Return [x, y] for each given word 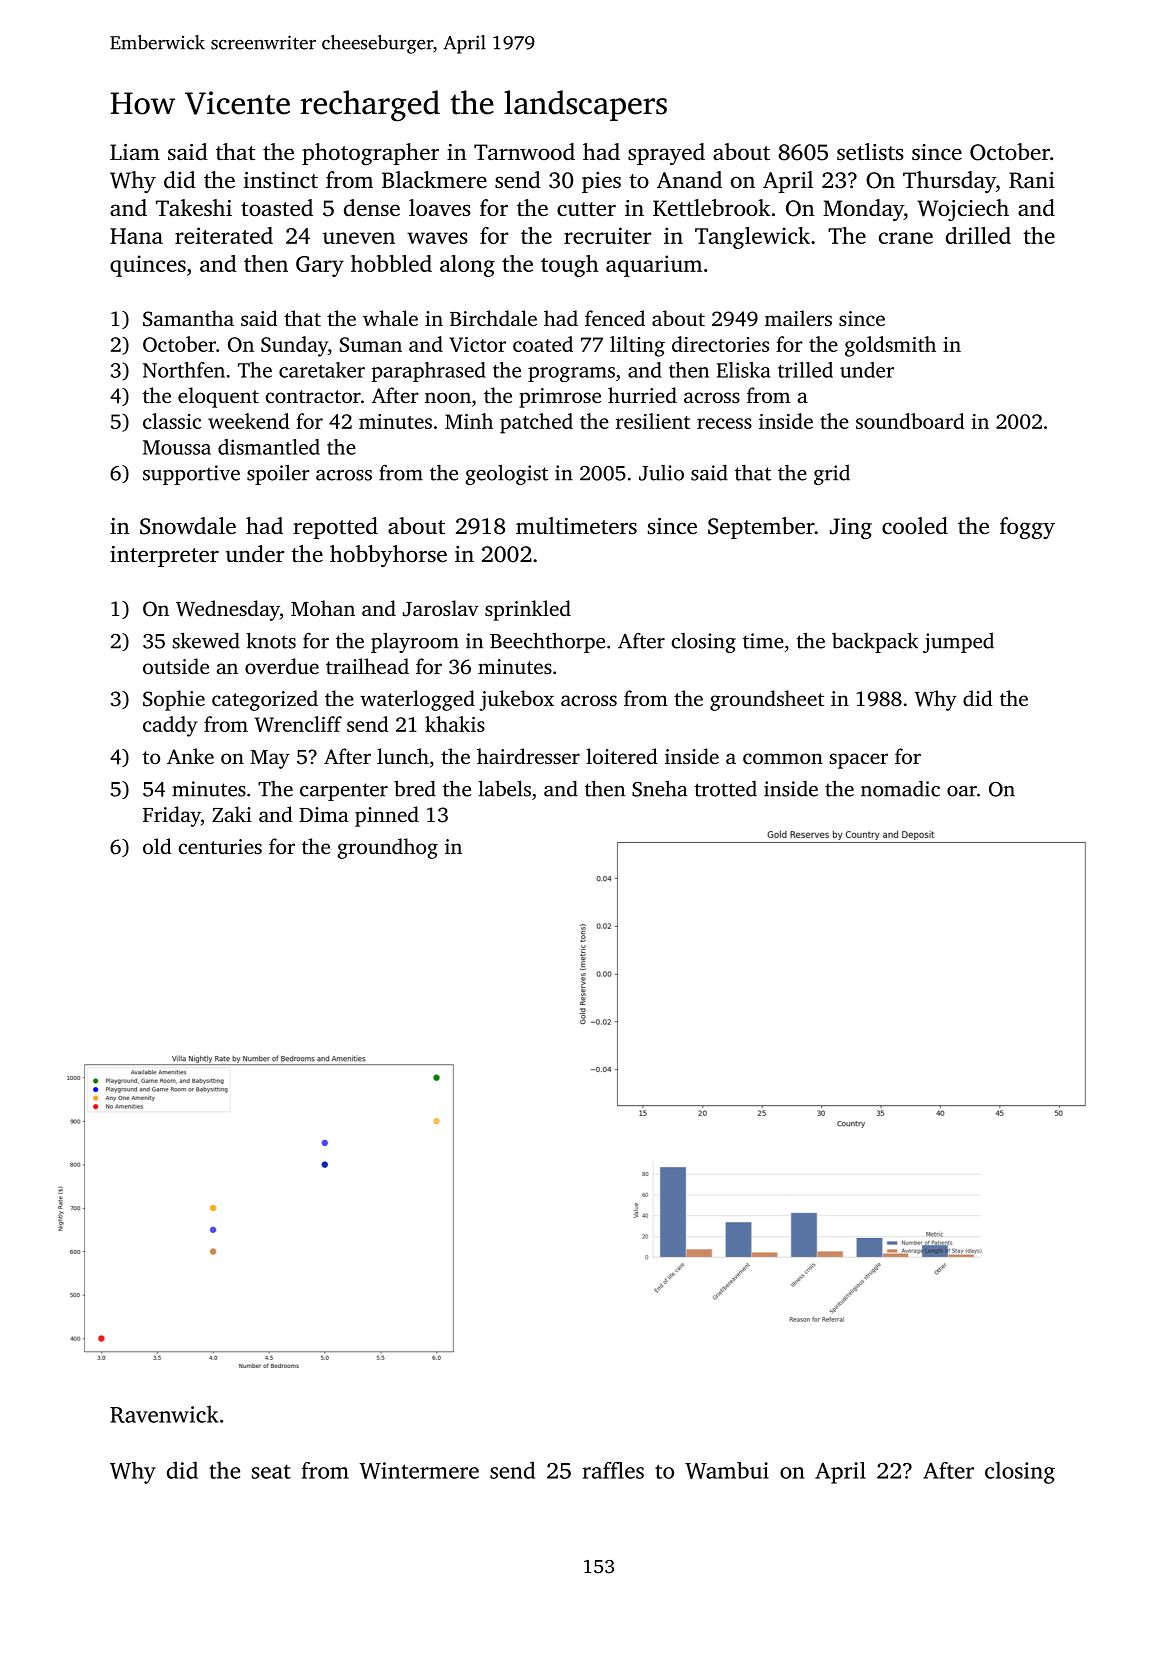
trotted [725, 789]
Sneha [659, 788]
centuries [220, 846]
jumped [958, 643]
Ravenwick [164, 1414]
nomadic [900, 789]
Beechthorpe [547, 642]
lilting [637, 346]
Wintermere [419, 1470]
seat [271, 1471]
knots [271, 640]
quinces [148, 266]
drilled [978, 235]
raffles [613, 1470]
